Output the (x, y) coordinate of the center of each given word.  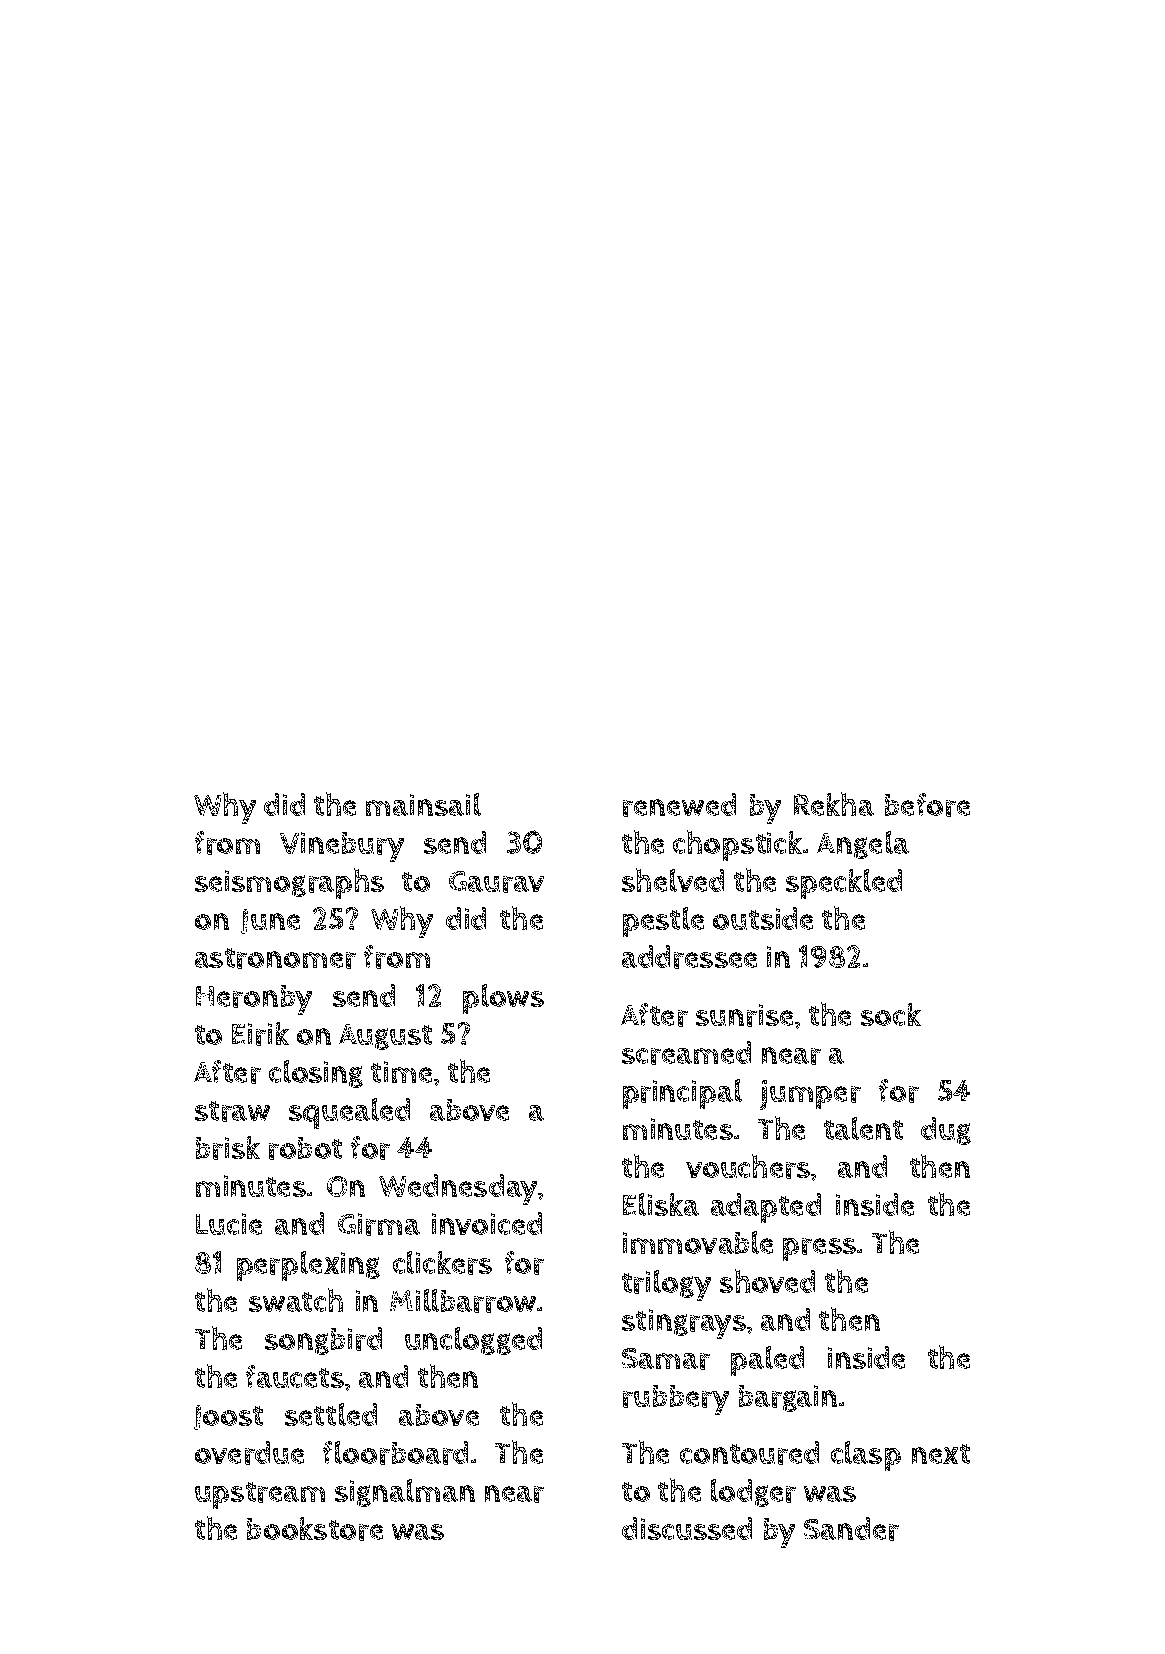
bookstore (315, 1529)
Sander (851, 1529)
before (927, 805)
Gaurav (496, 882)
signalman (405, 1493)
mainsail (423, 804)
